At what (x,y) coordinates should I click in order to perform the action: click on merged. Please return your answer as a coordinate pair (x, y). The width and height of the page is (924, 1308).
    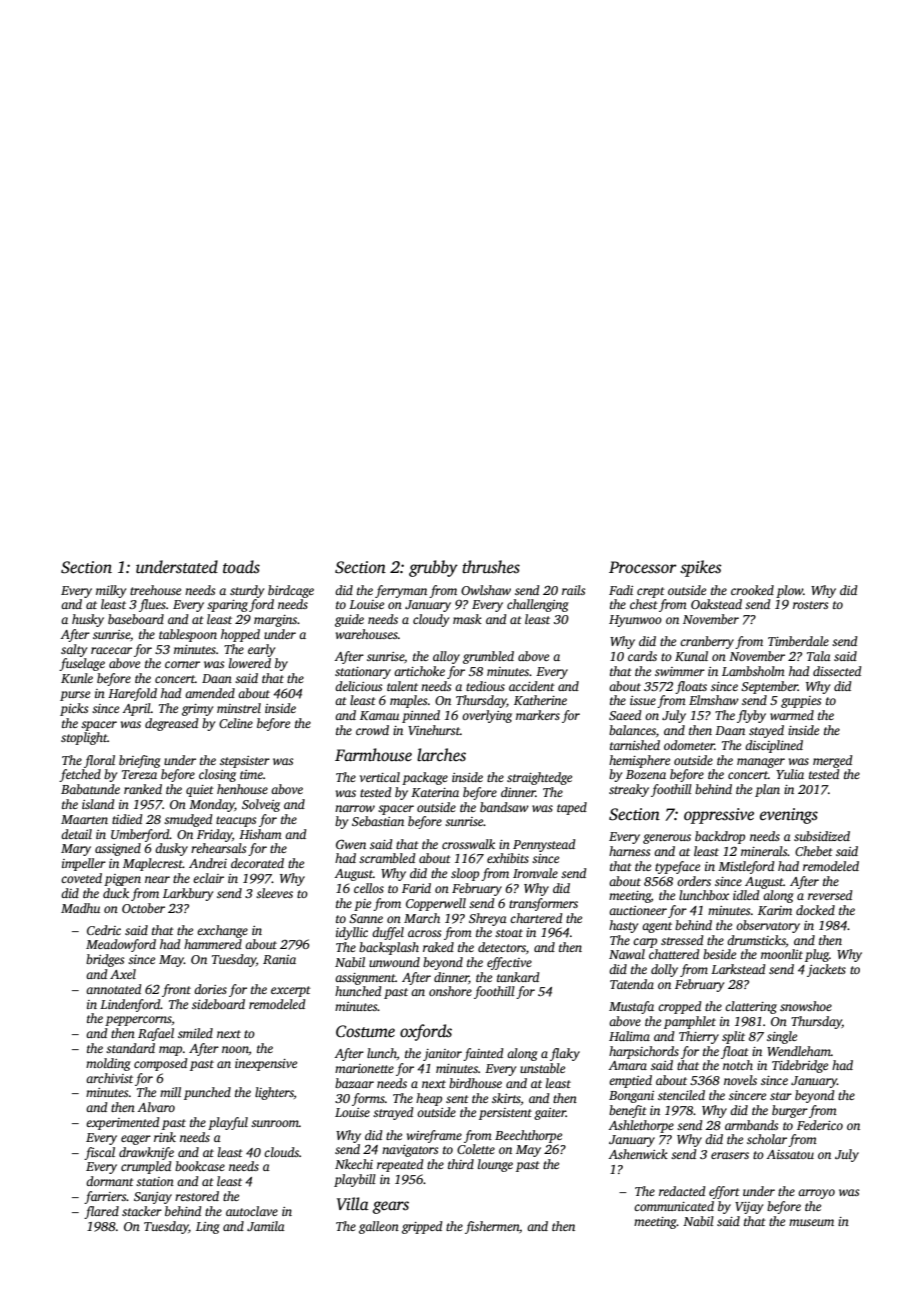
    Looking at the image, I should click on (833, 761).
